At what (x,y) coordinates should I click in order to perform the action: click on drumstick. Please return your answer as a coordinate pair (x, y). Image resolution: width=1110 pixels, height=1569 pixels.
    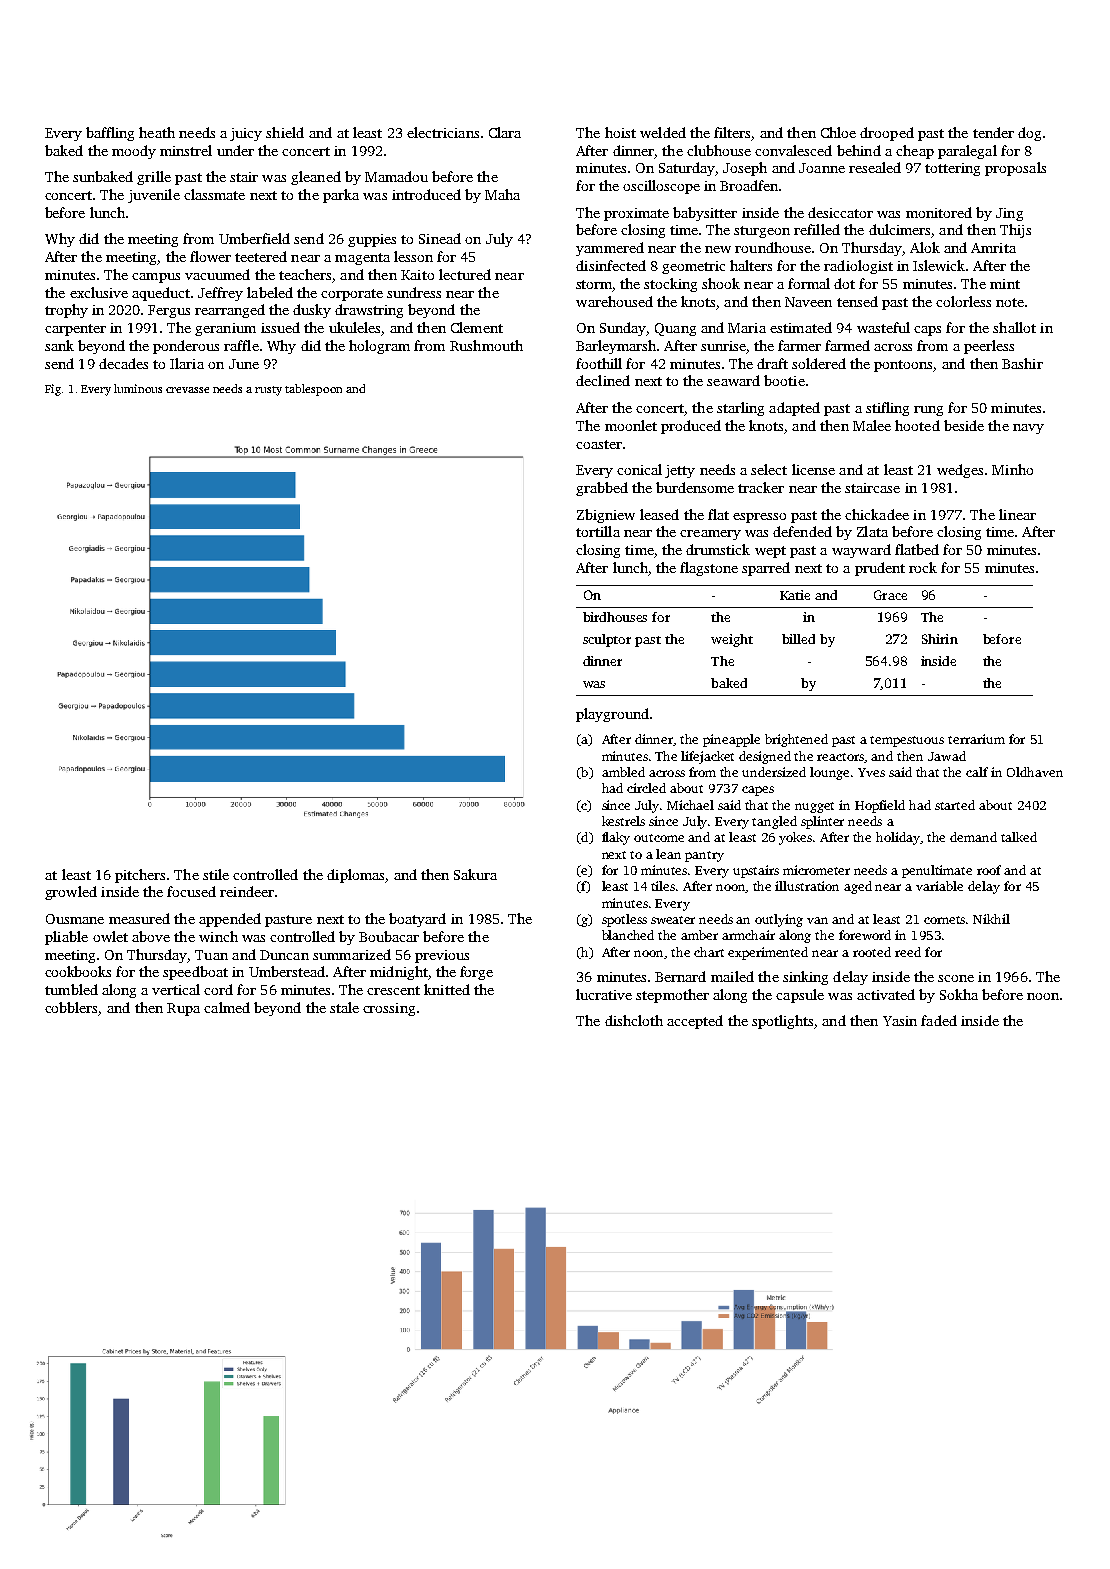
    Looking at the image, I should click on (718, 549).
